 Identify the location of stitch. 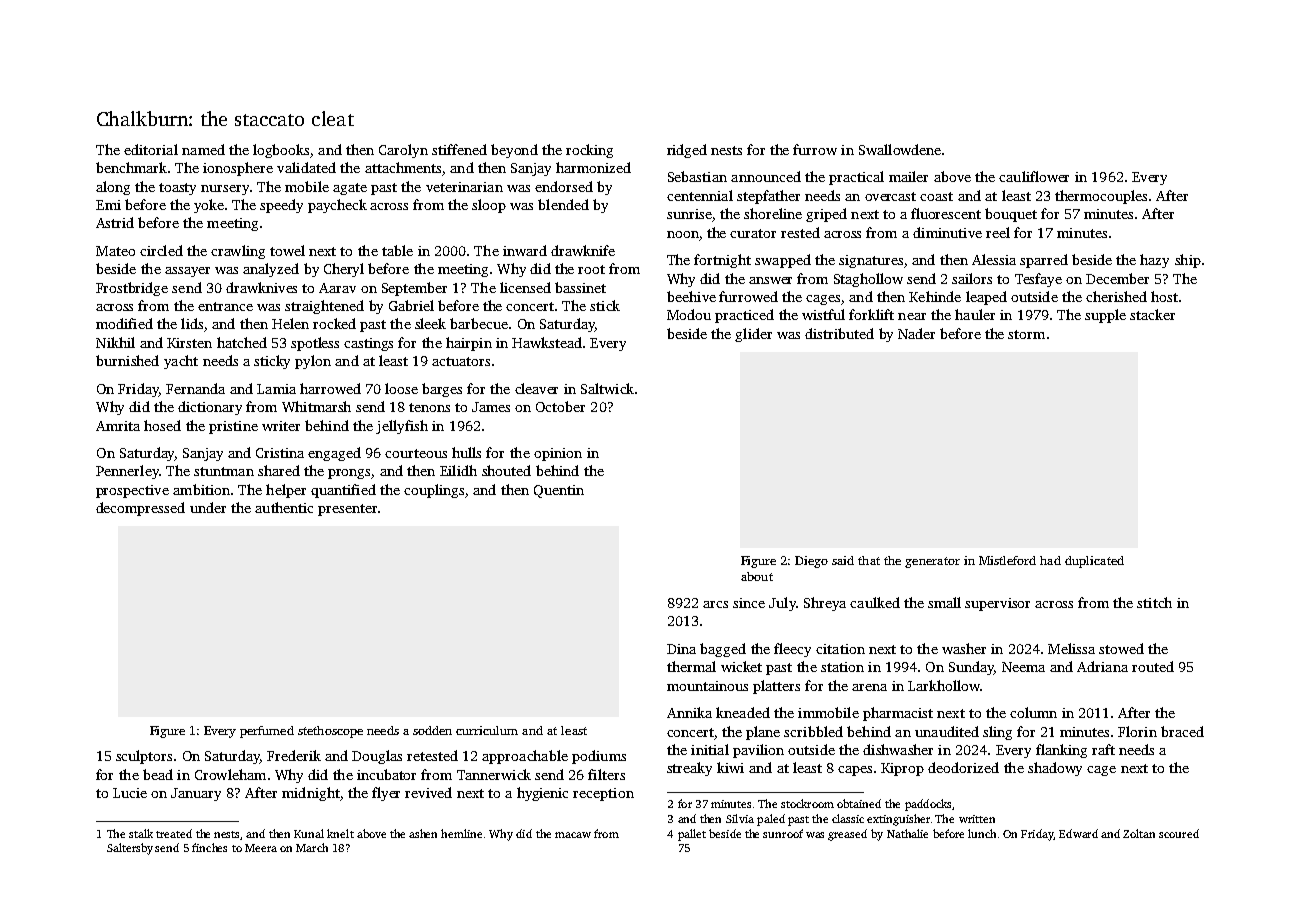
(1154, 602).
